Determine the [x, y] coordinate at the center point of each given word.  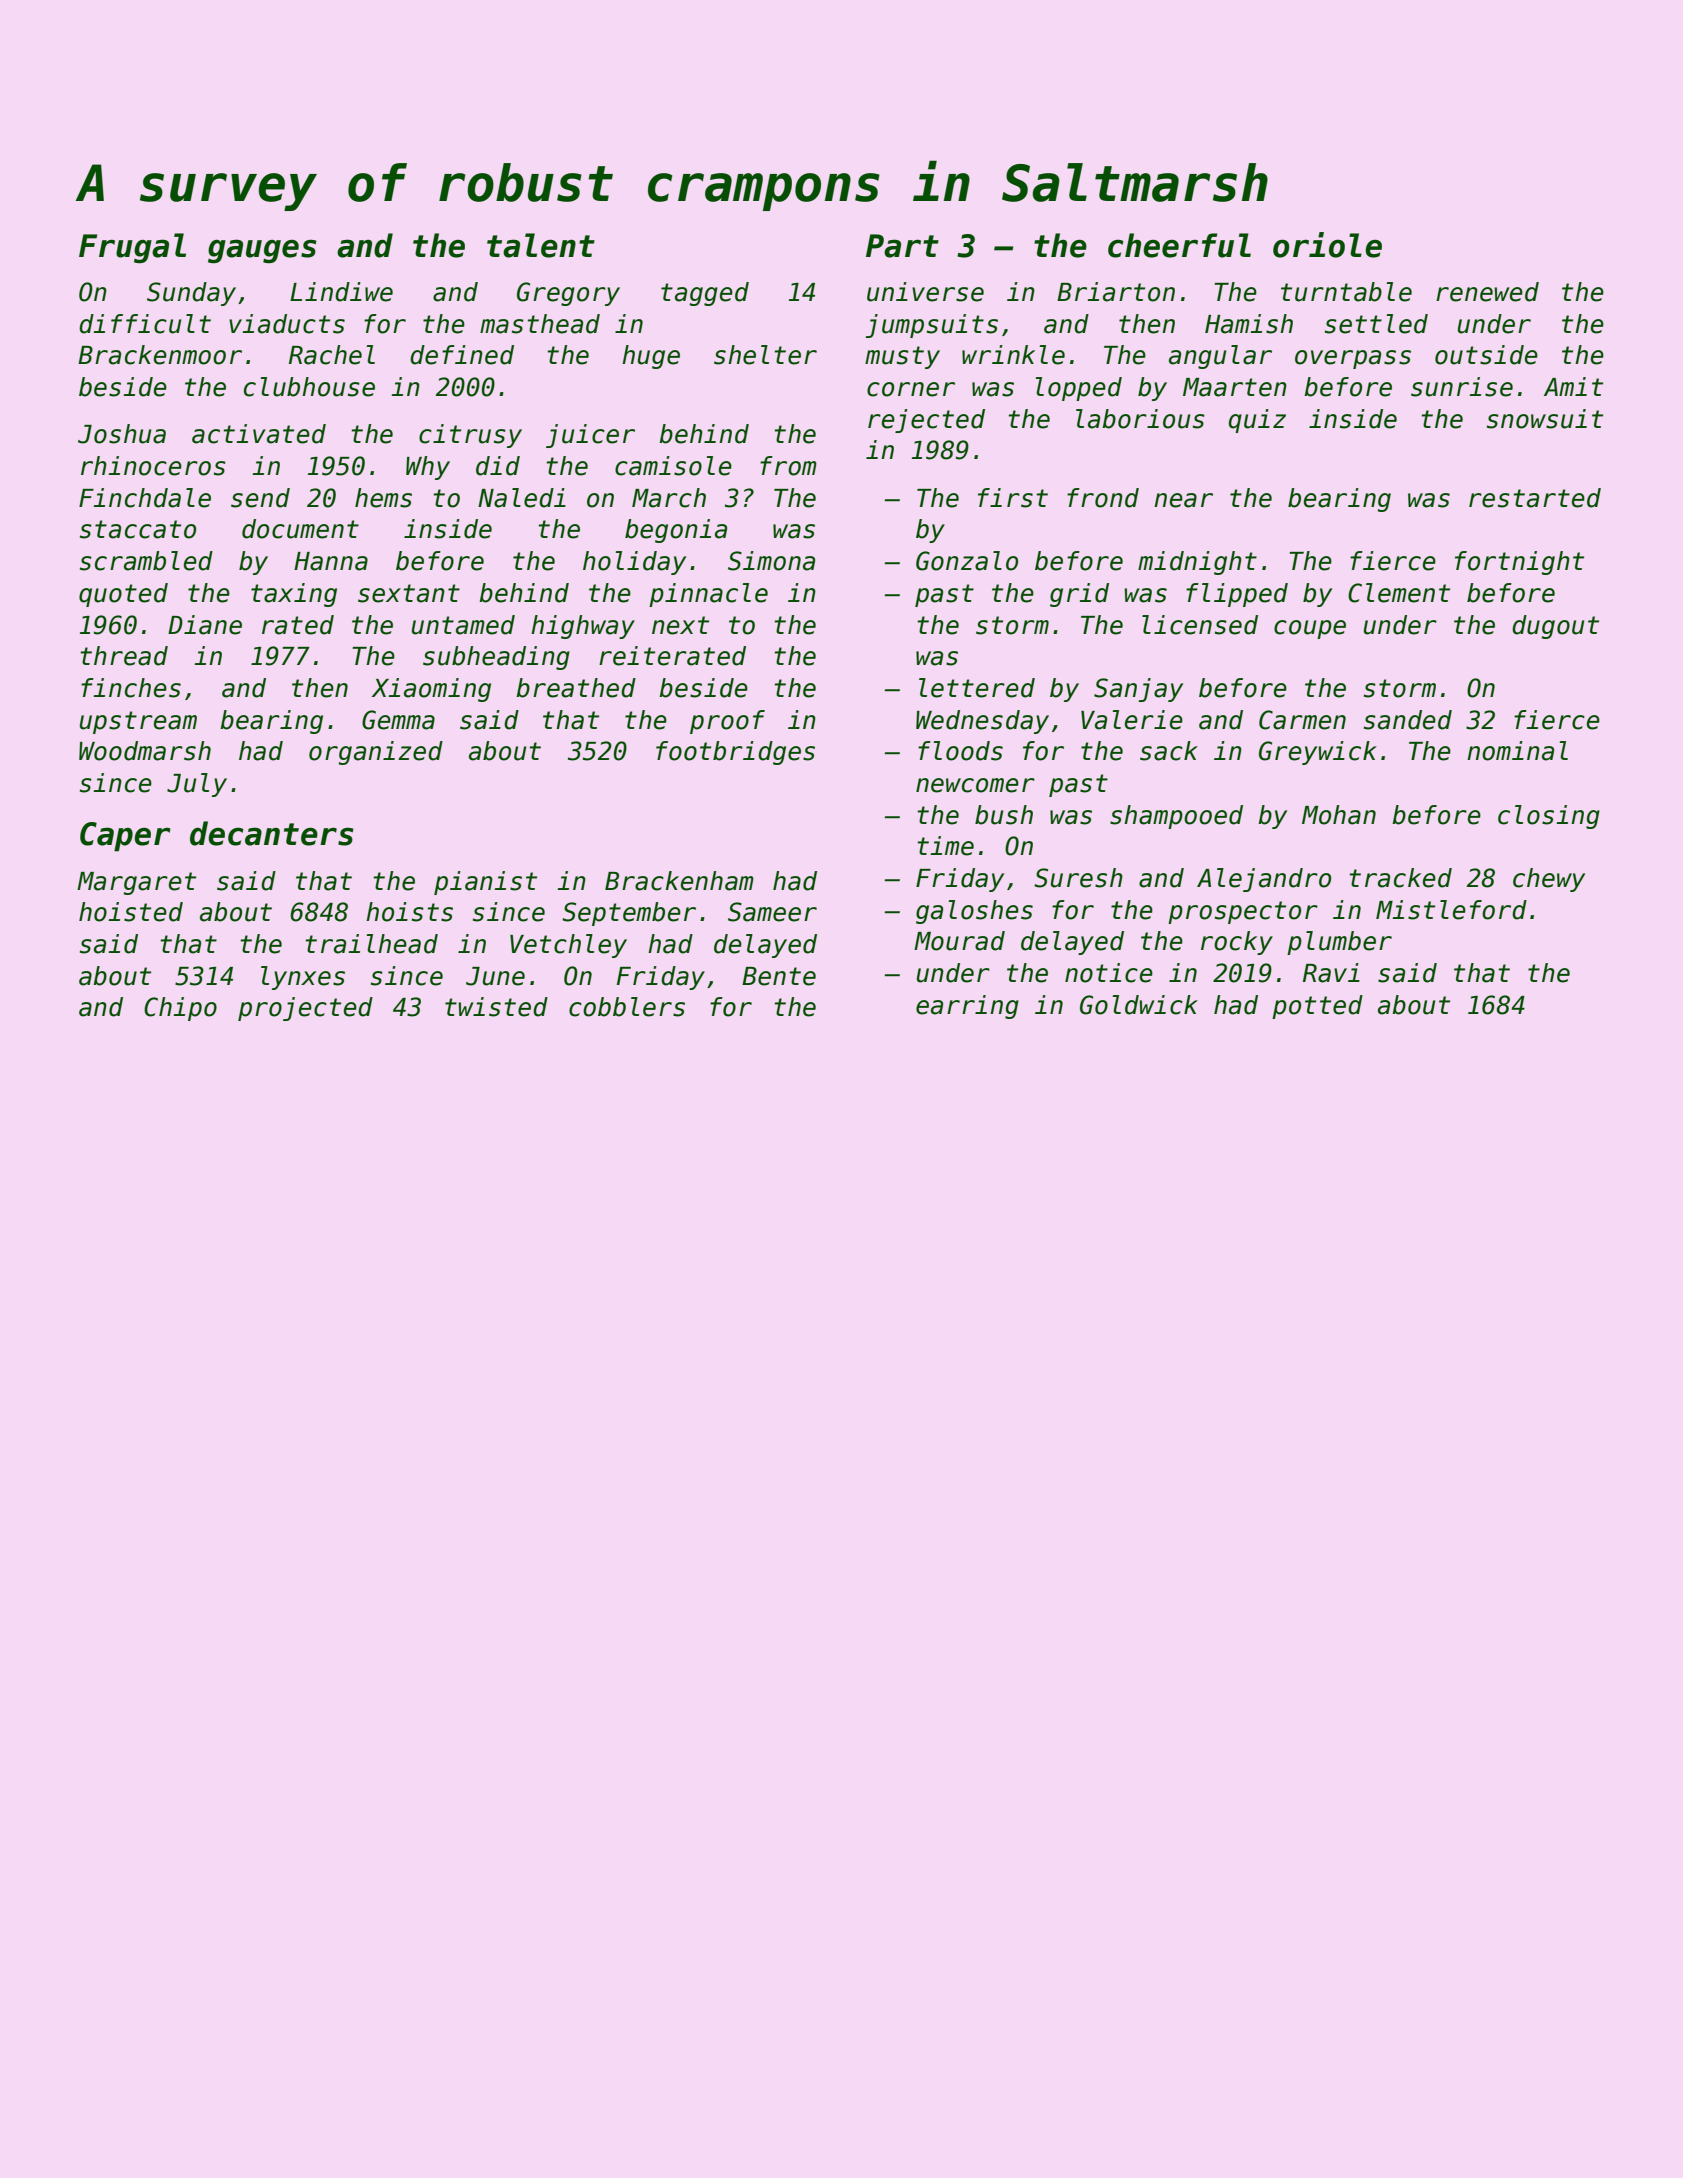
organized [376, 753]
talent [541, 245]
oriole [1327, 245]
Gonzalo [967, 561]
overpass [1353, 359]
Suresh [1078, 878]
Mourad [959, 941]
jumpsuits [931, 326]
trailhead [372, 944]
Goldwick [1139, 1005]
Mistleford [1451, 910]
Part [902, 246]
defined [462, 355]
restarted [1535, 498]
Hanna [331, 561]
